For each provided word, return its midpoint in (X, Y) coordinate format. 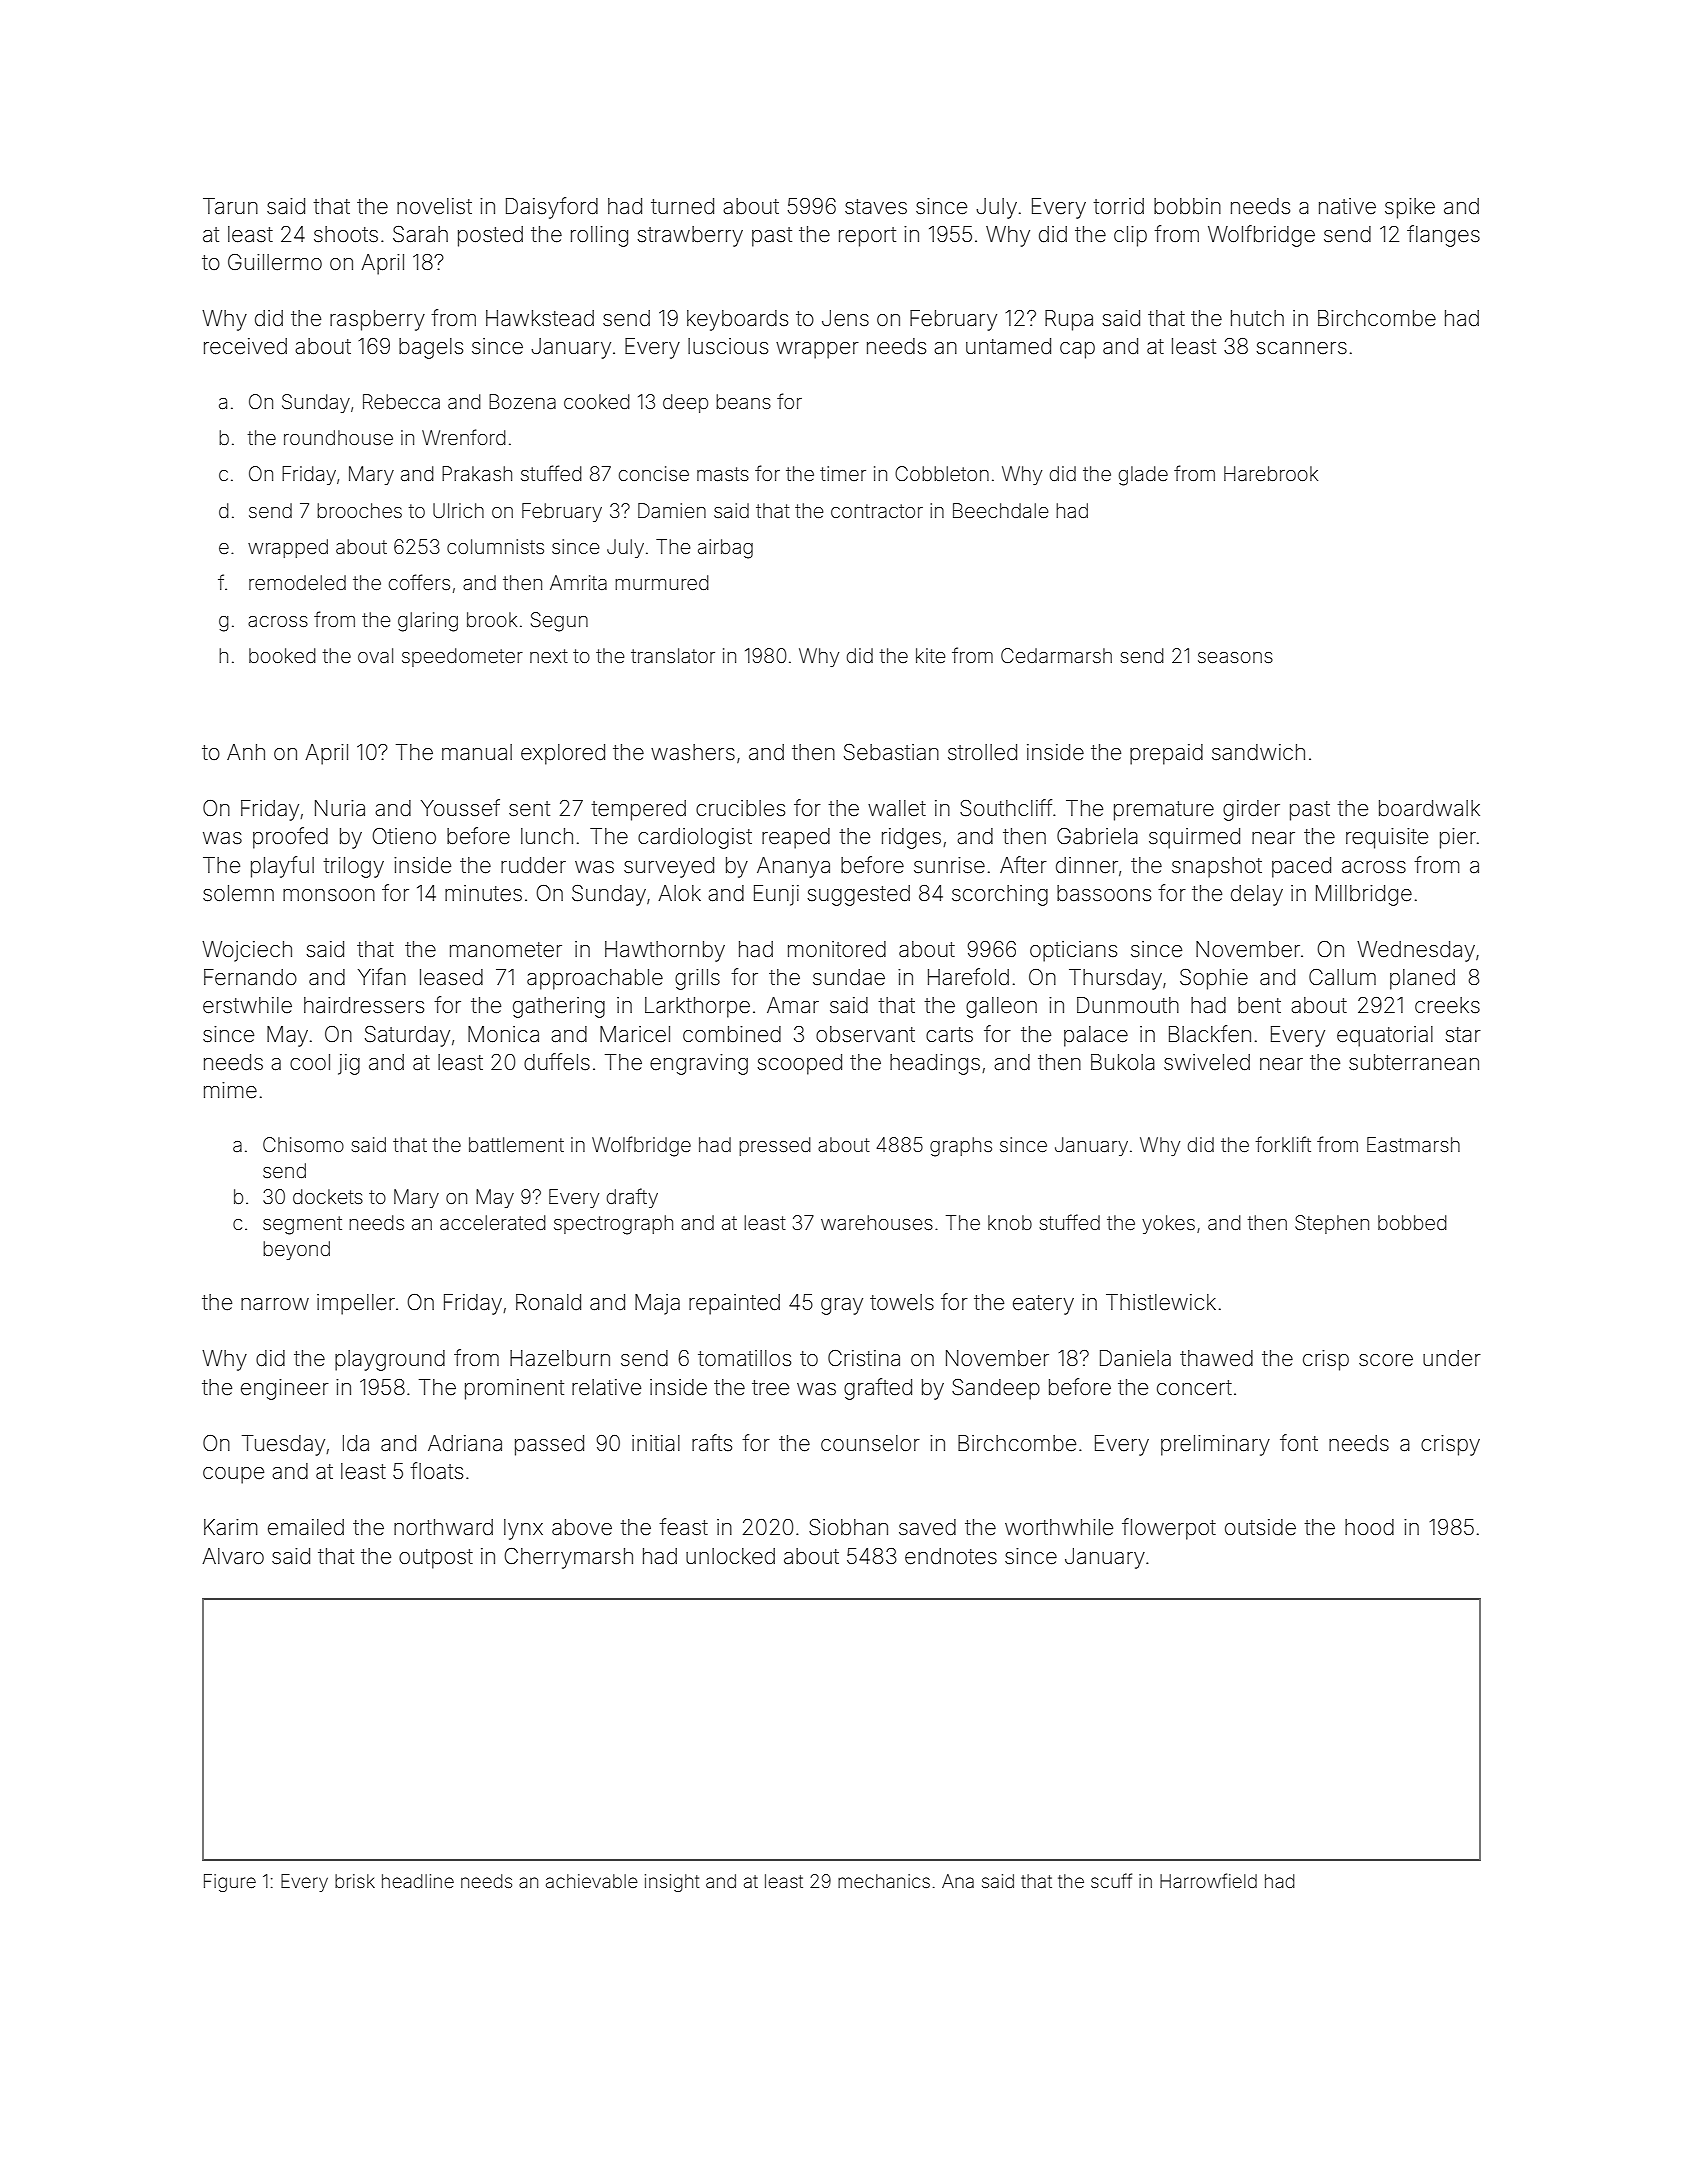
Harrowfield (1208, 1880)
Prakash (477, 473)
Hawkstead (540, 318)
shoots (346, 234)
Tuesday (283, 1445)
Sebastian (891, 752)
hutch (1257, 318)
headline (418, 1881)
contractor (877, 511)
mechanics (884, 1881)
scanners (1302, 348)
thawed (1216, 1358)
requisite (1387, 838)
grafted (878, 1389)
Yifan (382, 977)
